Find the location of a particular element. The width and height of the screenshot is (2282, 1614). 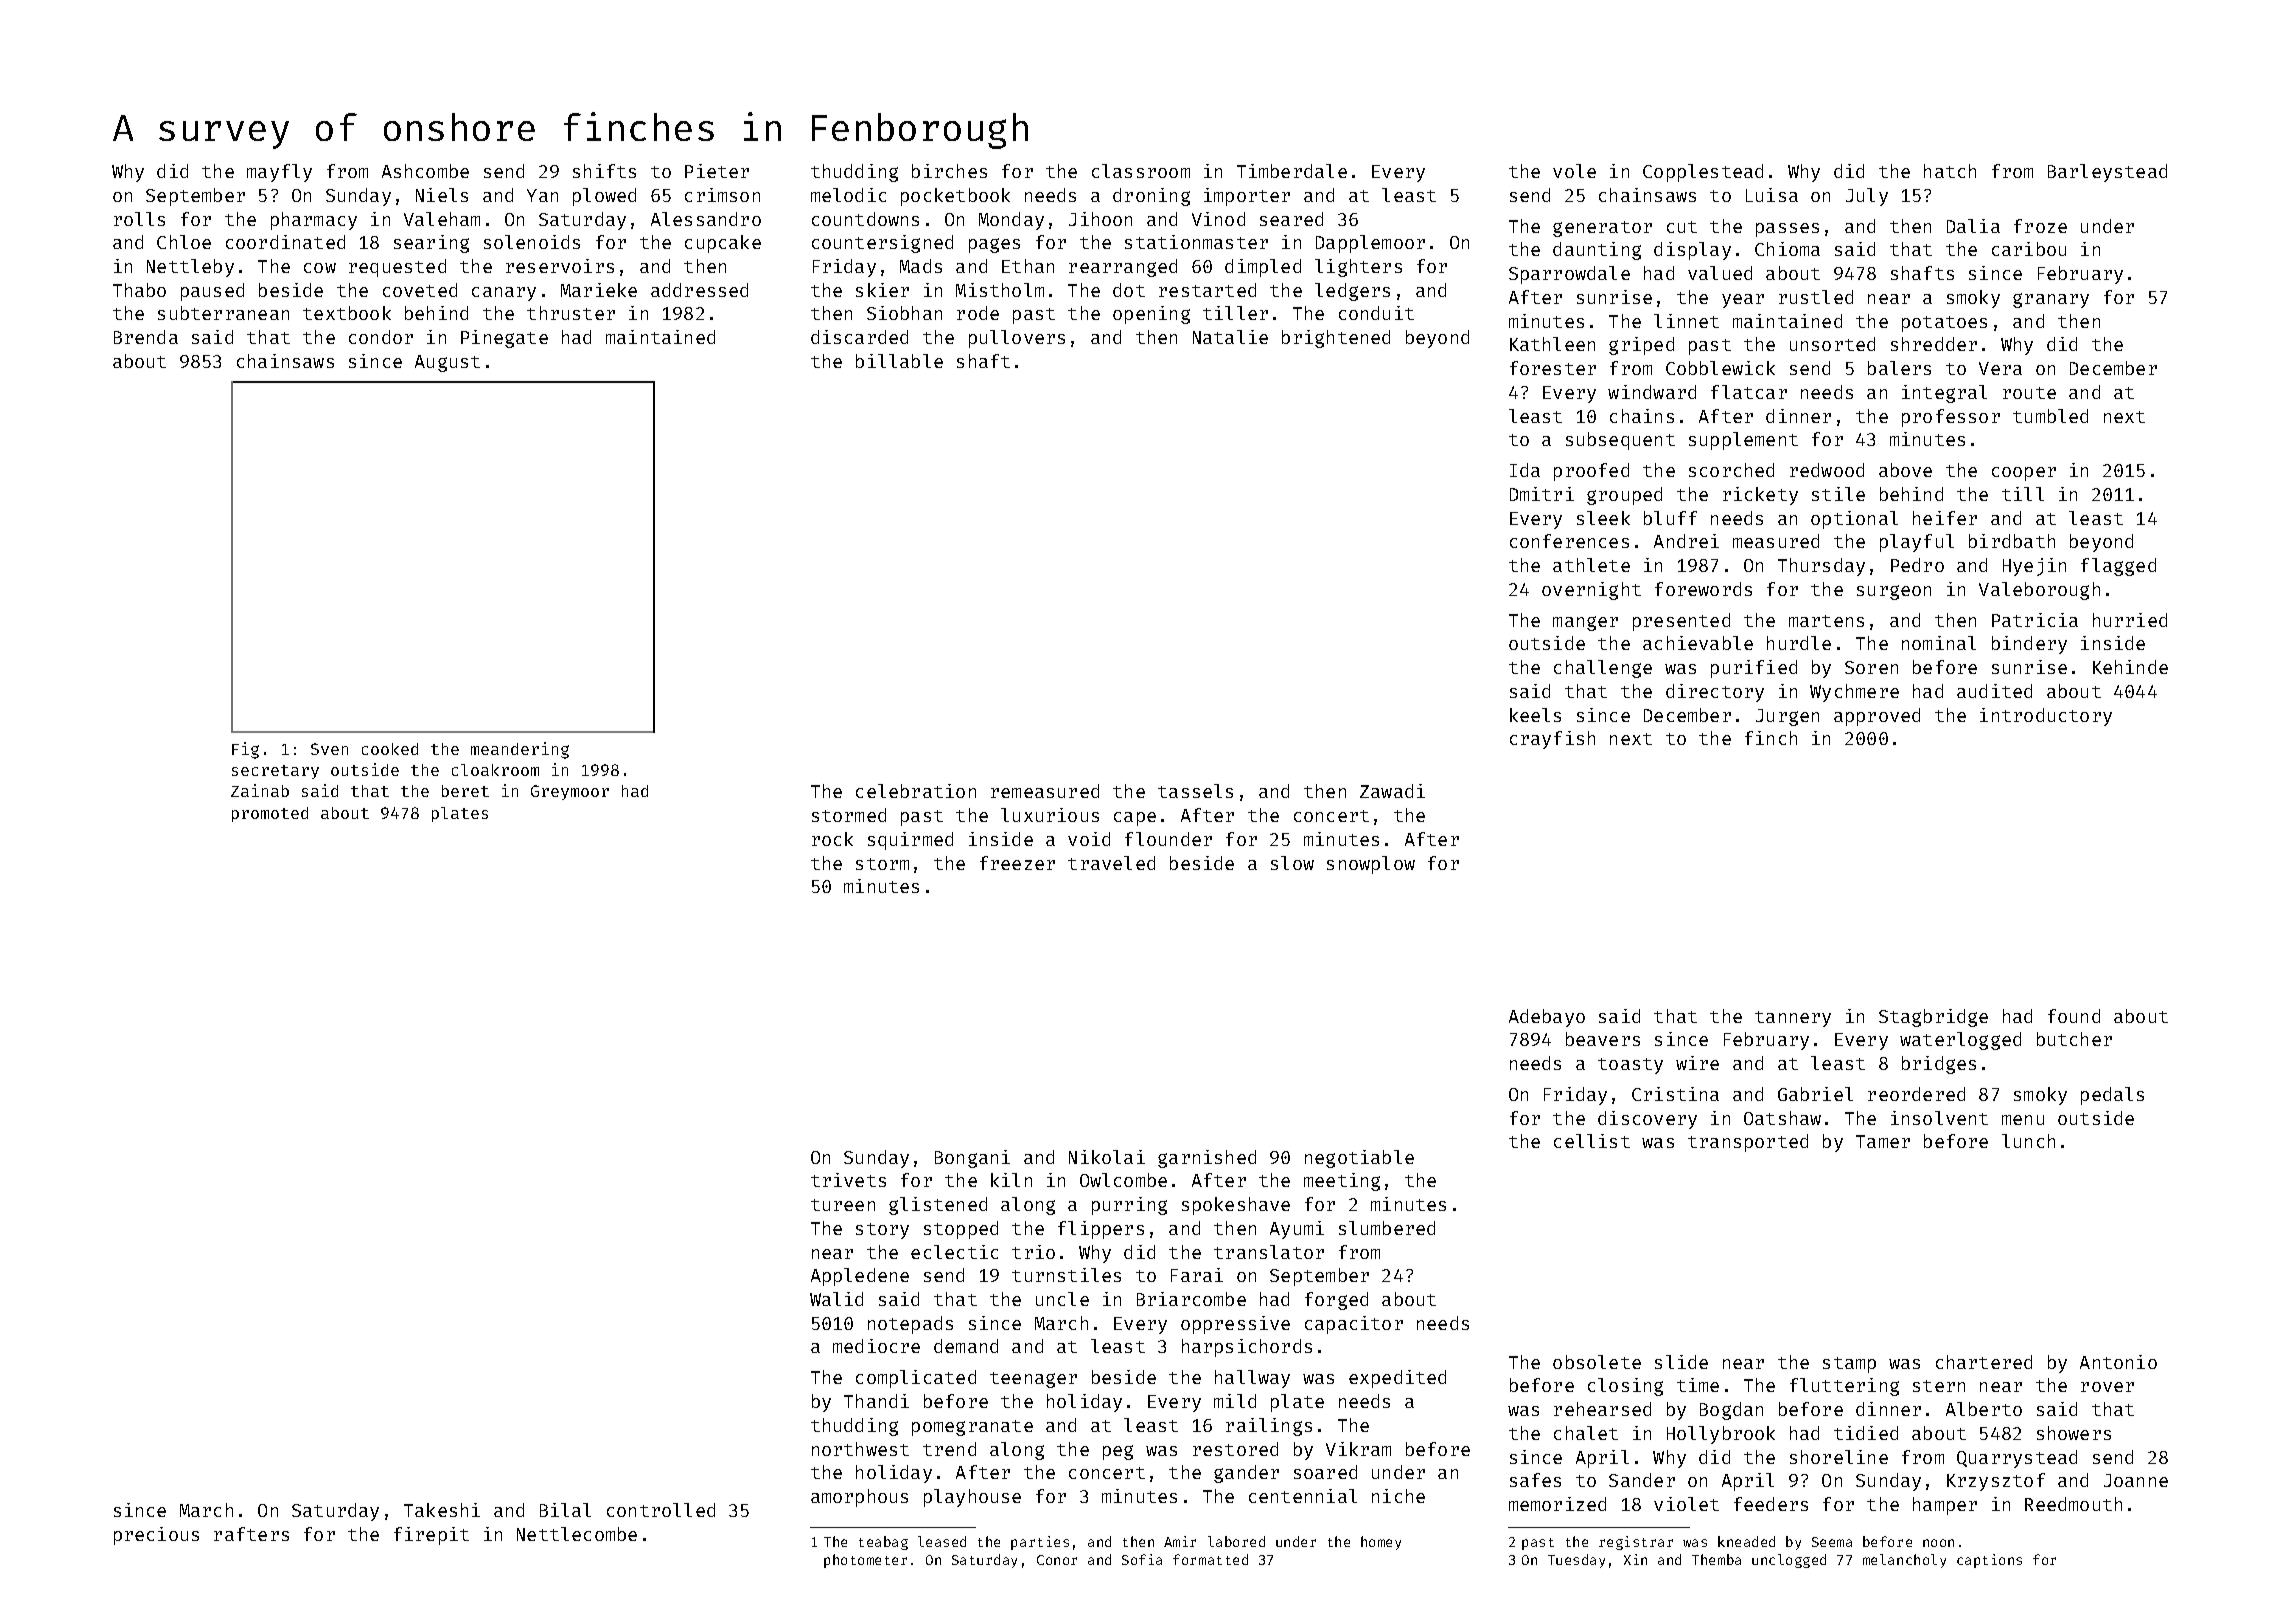

Natalie is located at coordinates (1230, 337).
